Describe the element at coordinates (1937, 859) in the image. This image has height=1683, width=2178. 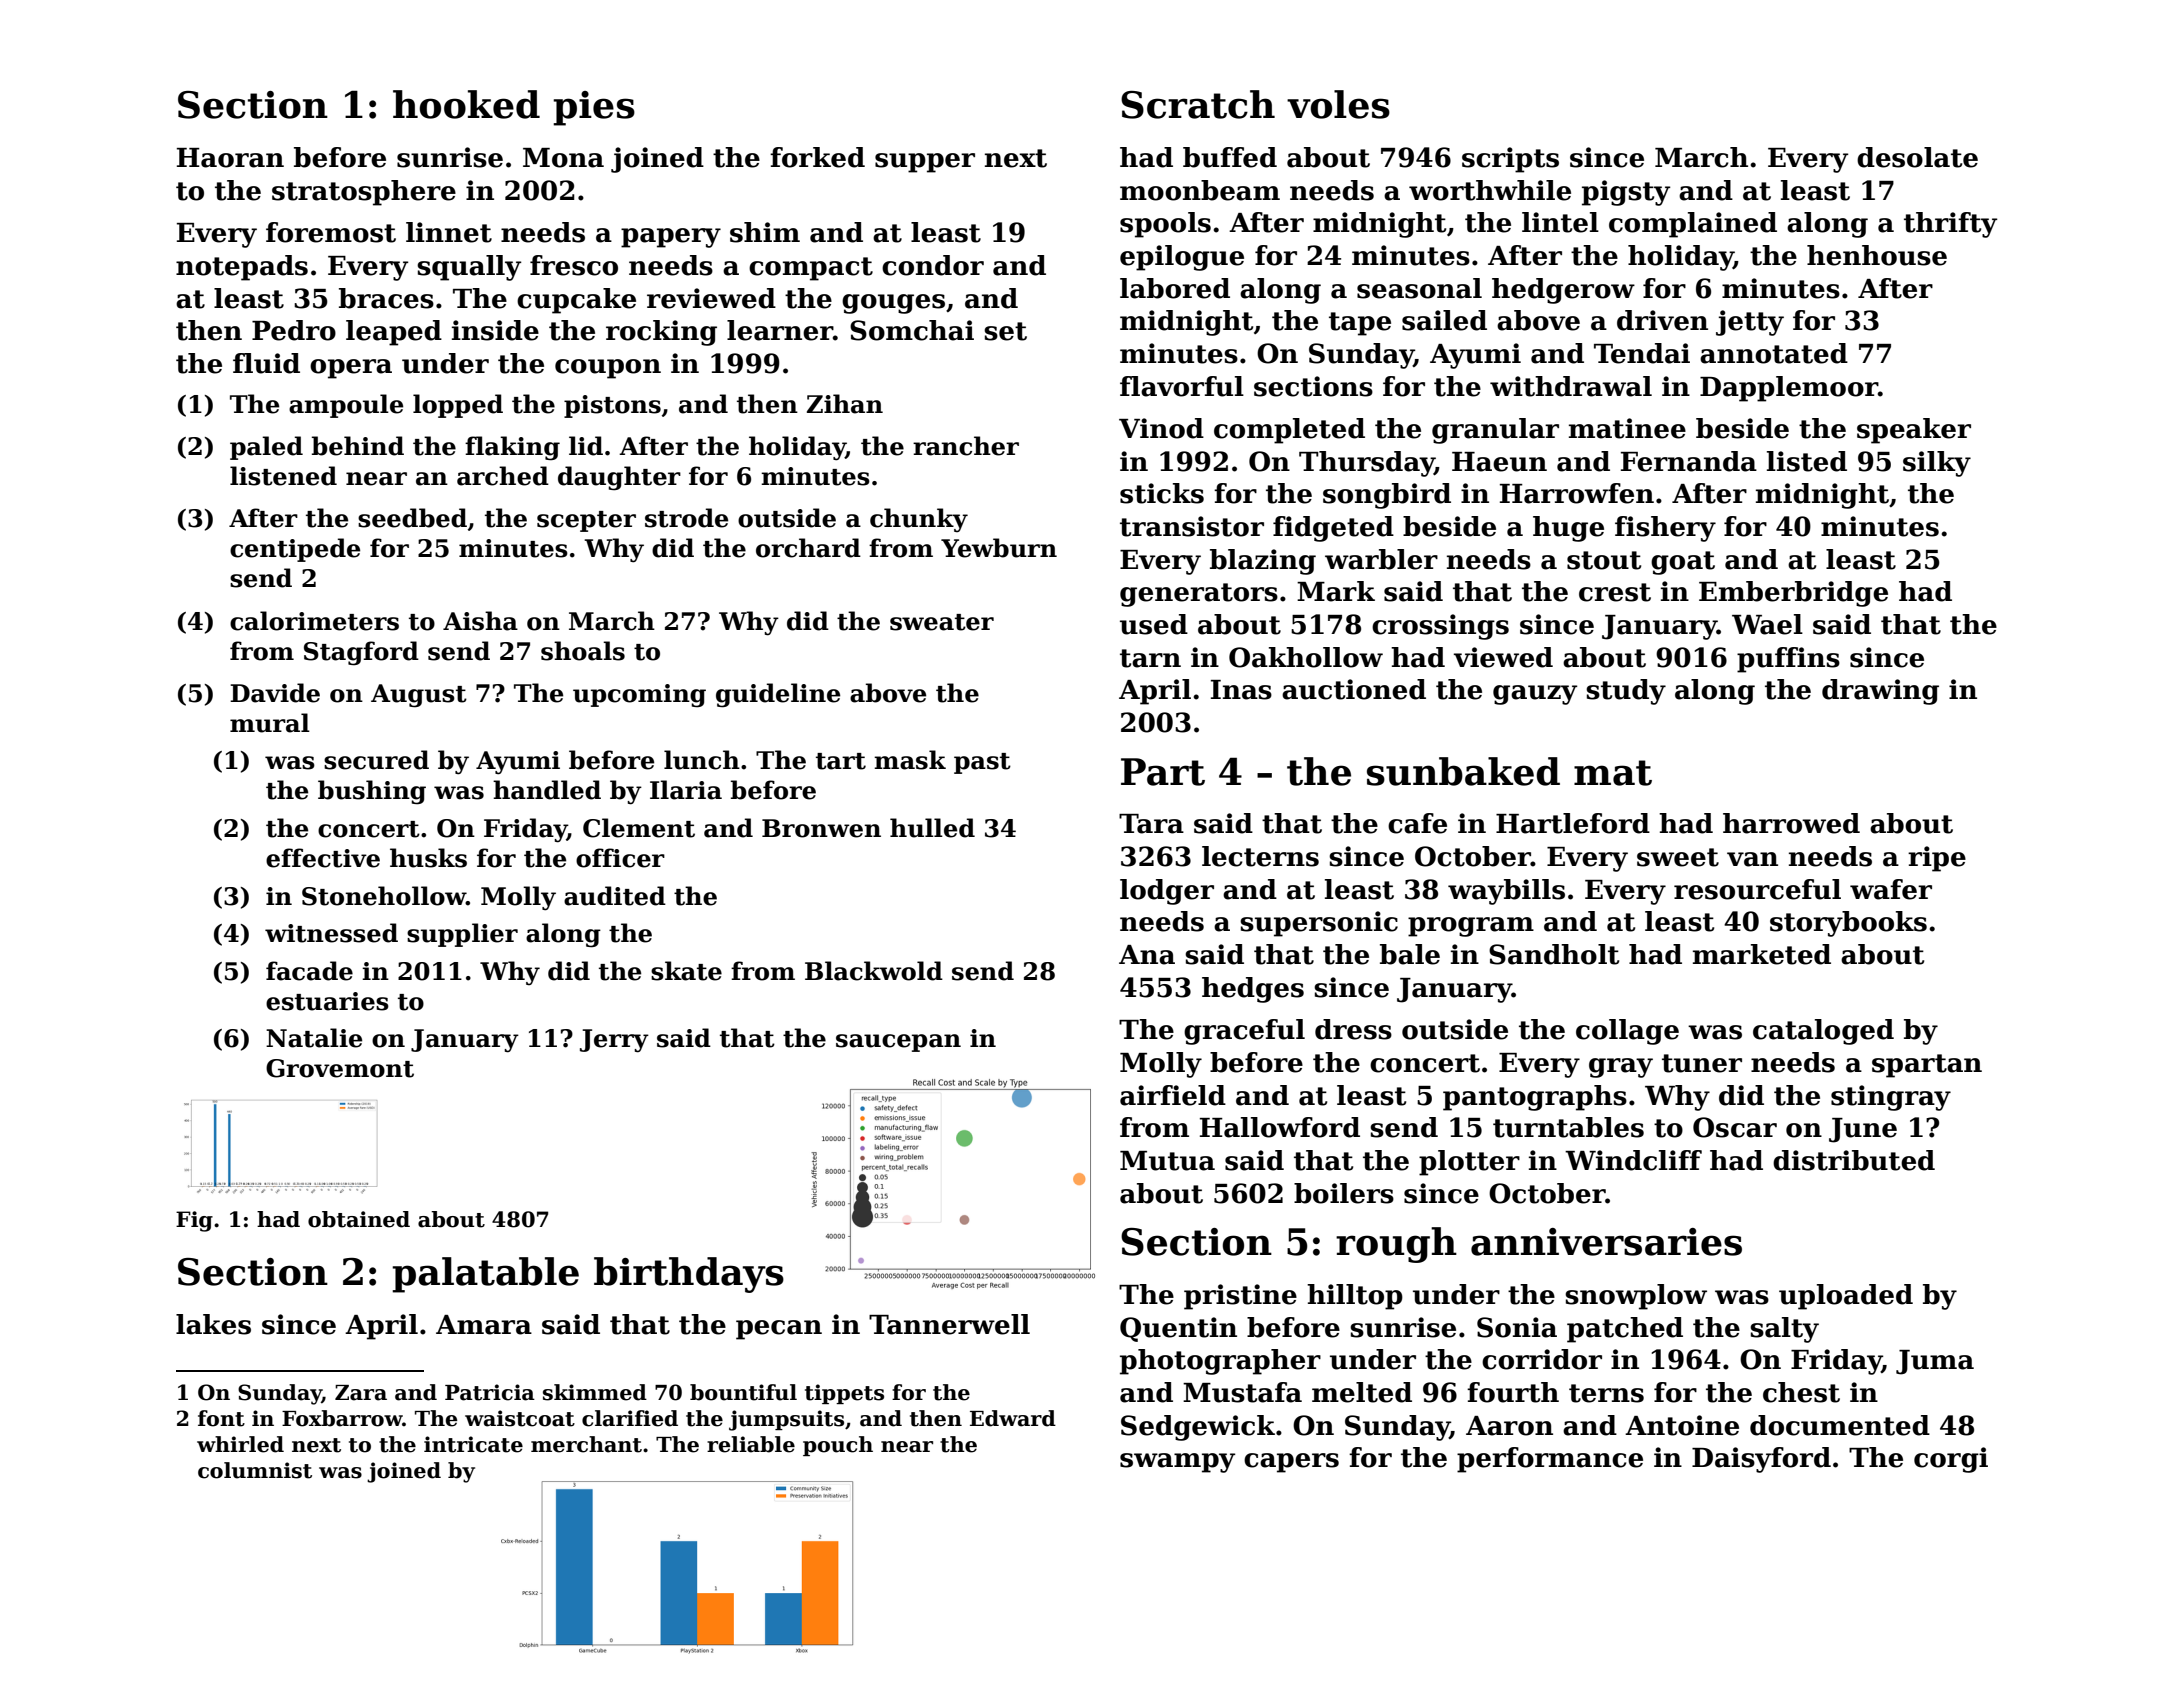
I see `ripe` at that location.
